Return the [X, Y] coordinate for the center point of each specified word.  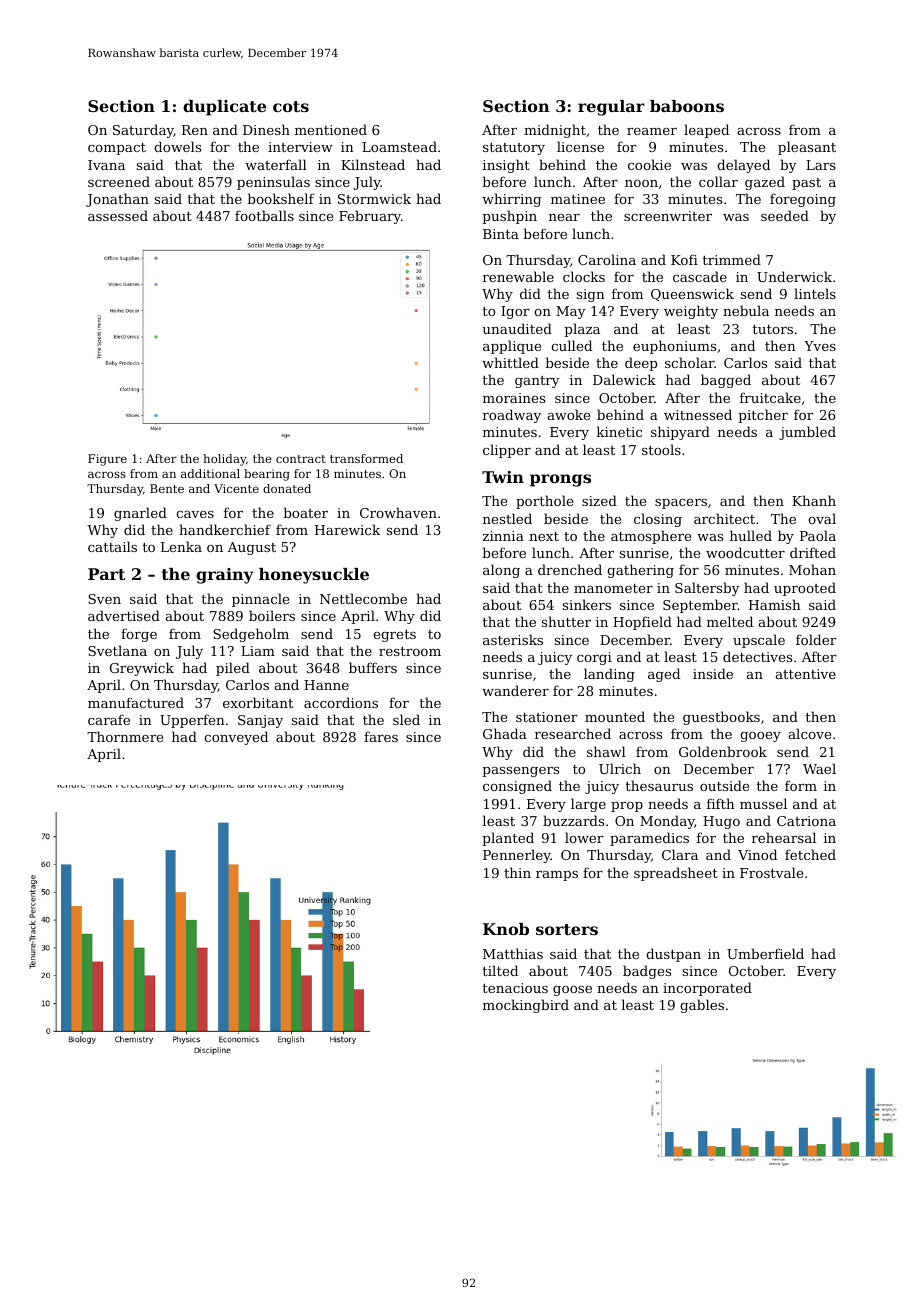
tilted [500, 970]
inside [713, 673]
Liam [258, 651]
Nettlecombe [363, 598]
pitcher [763, 416]
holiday [224, 460]
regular [611, 108]
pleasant [807, 148]
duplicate [224, 108]
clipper [507, 451]
